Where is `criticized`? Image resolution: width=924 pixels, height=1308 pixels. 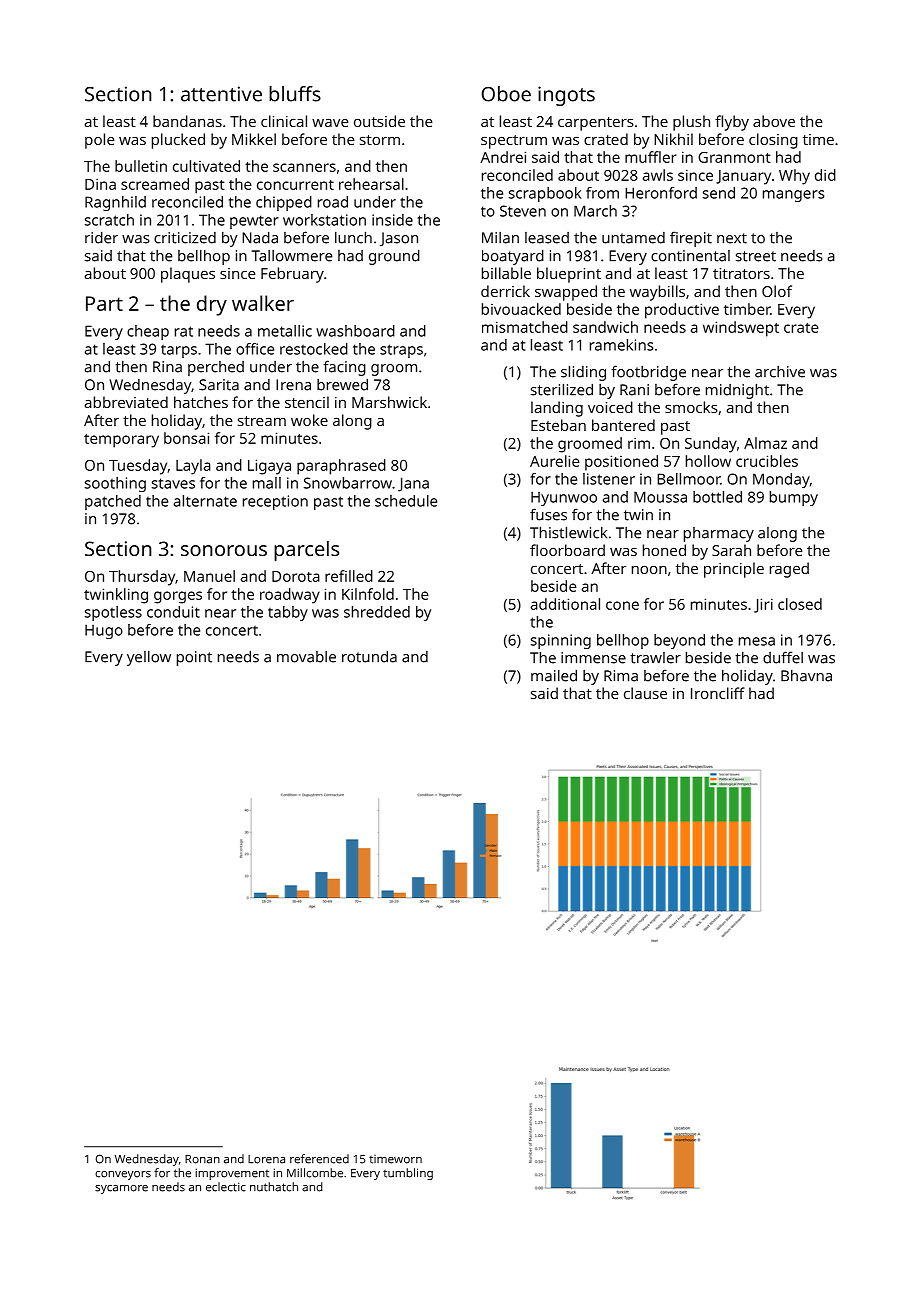
criticized is located at coordinates (185, 238).
